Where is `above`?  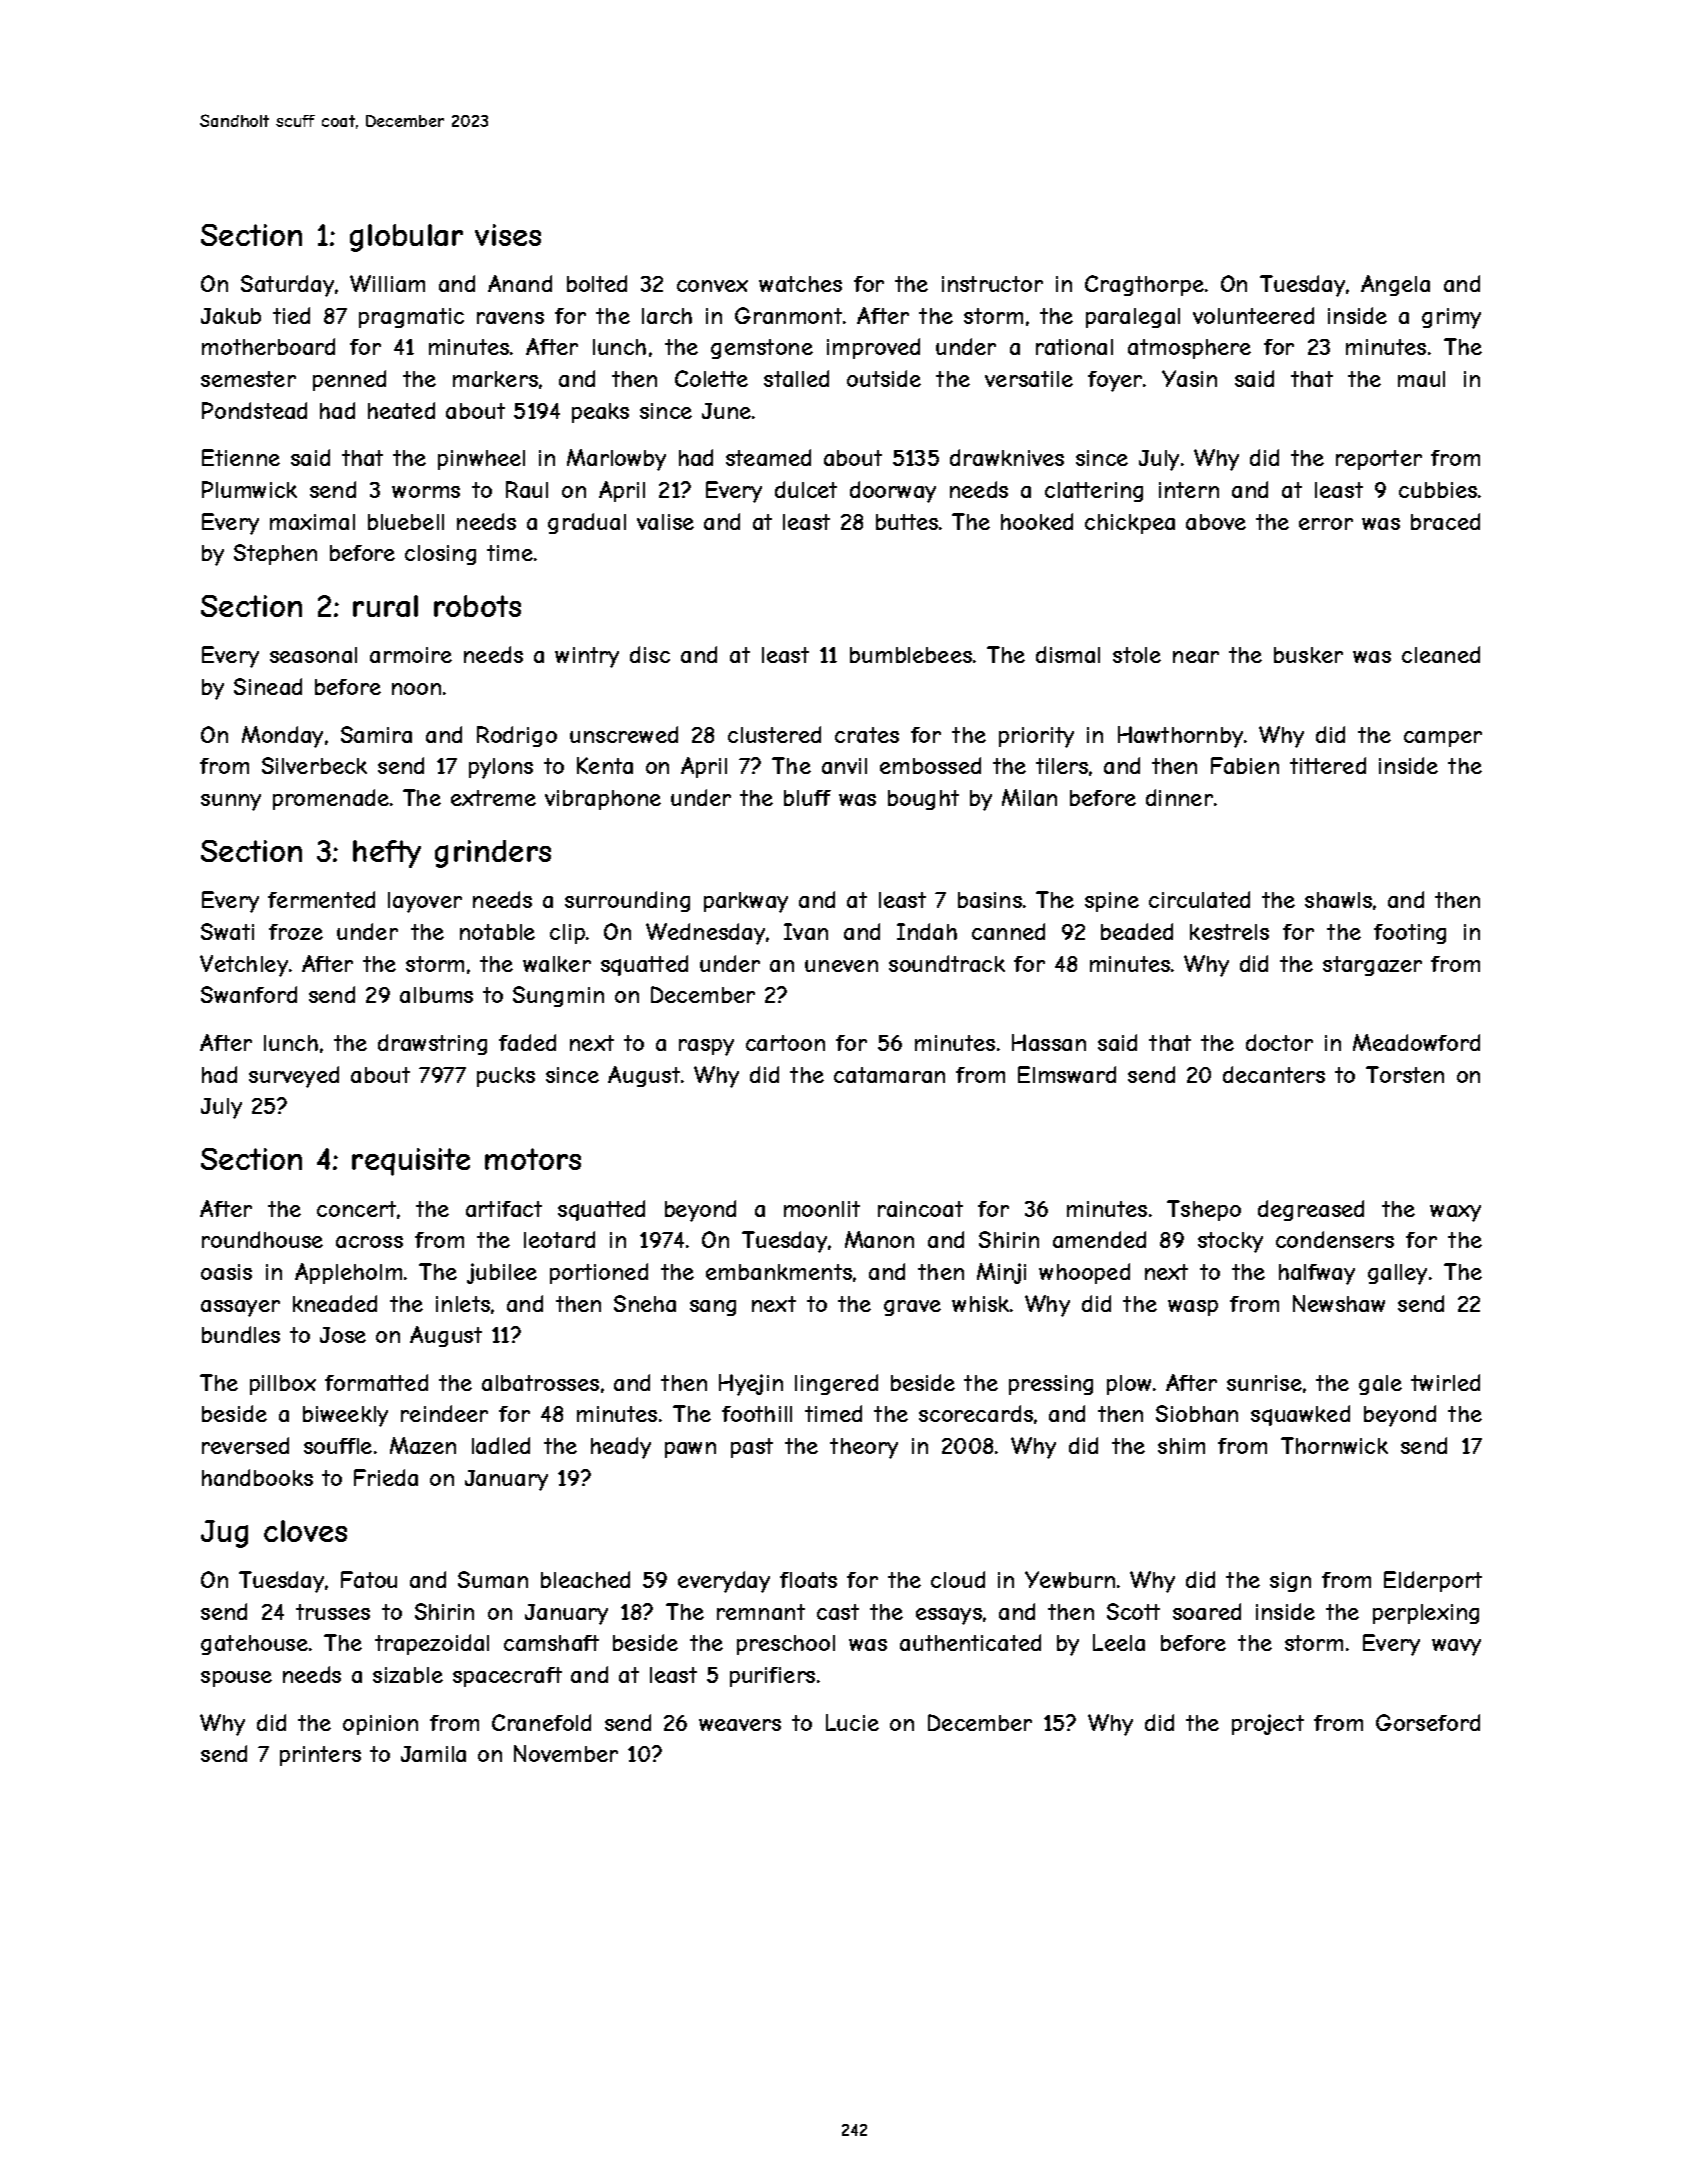
above is located at coordinates (1216, 522).
